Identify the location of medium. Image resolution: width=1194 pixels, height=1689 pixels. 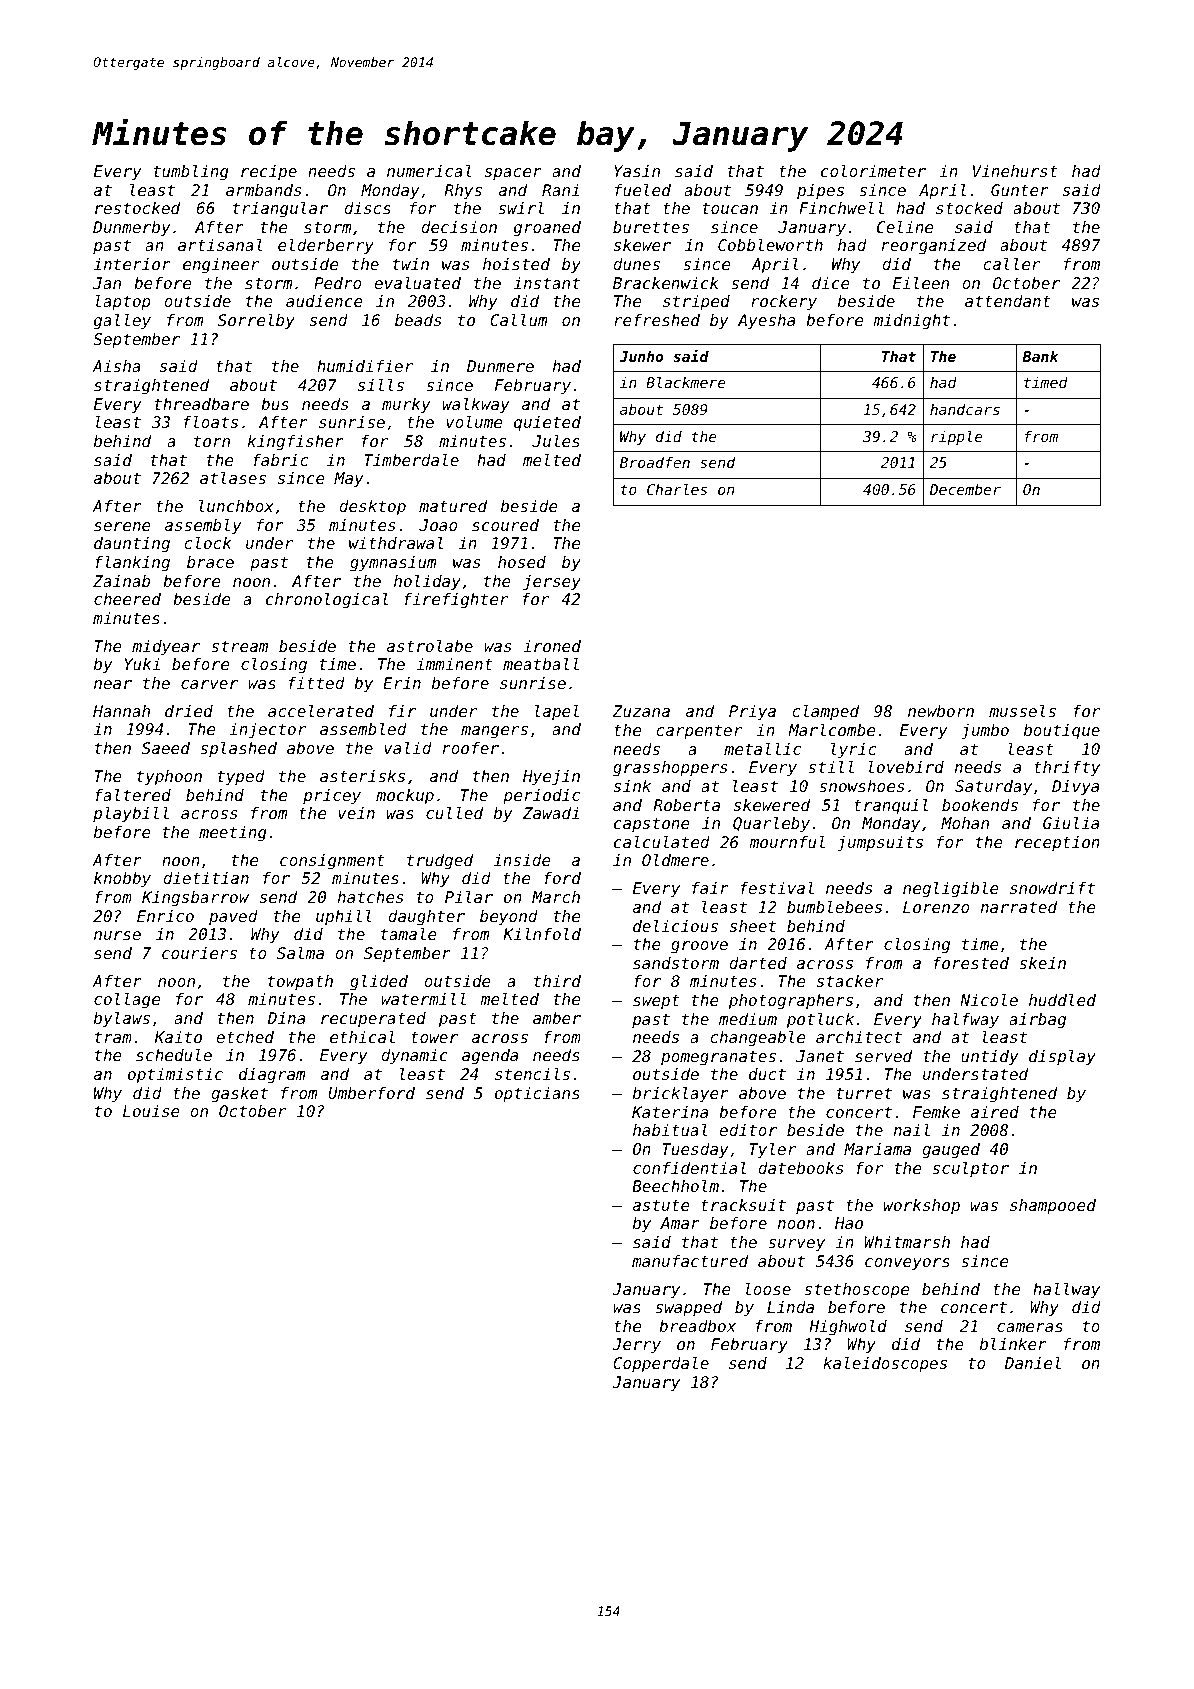
(748, 1019).
